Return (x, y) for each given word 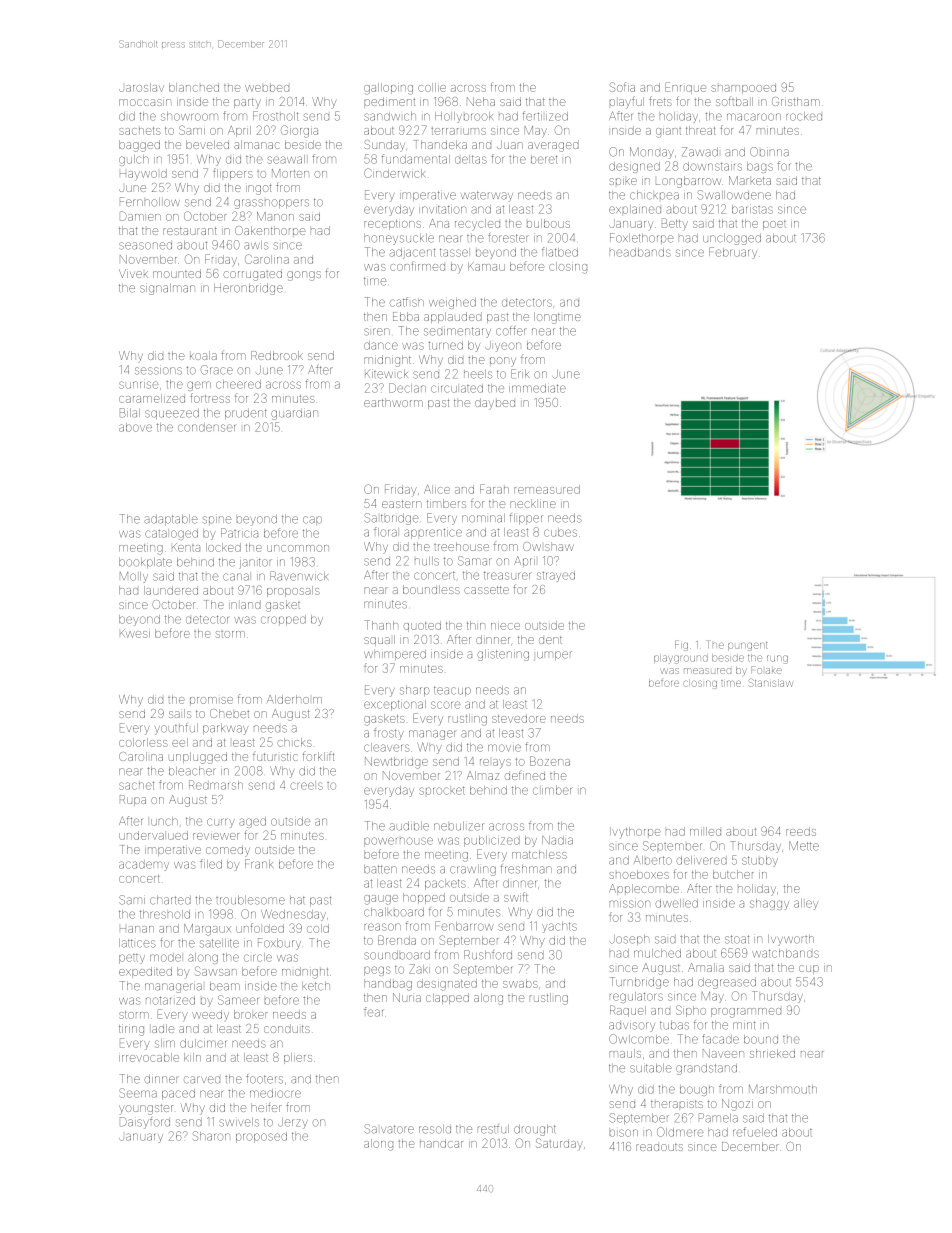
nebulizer (459, 826)
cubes (560, 532)
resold (435, 1129)
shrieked (772, 1053)
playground (681, 659)
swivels (239, 1122)
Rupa (133, 800)
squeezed (172, 414)
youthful (176, 729)
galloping (388, 89)
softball (734, 101)
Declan (407, 388)
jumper (553, 656)
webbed (267, 88)
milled (705, 831)
